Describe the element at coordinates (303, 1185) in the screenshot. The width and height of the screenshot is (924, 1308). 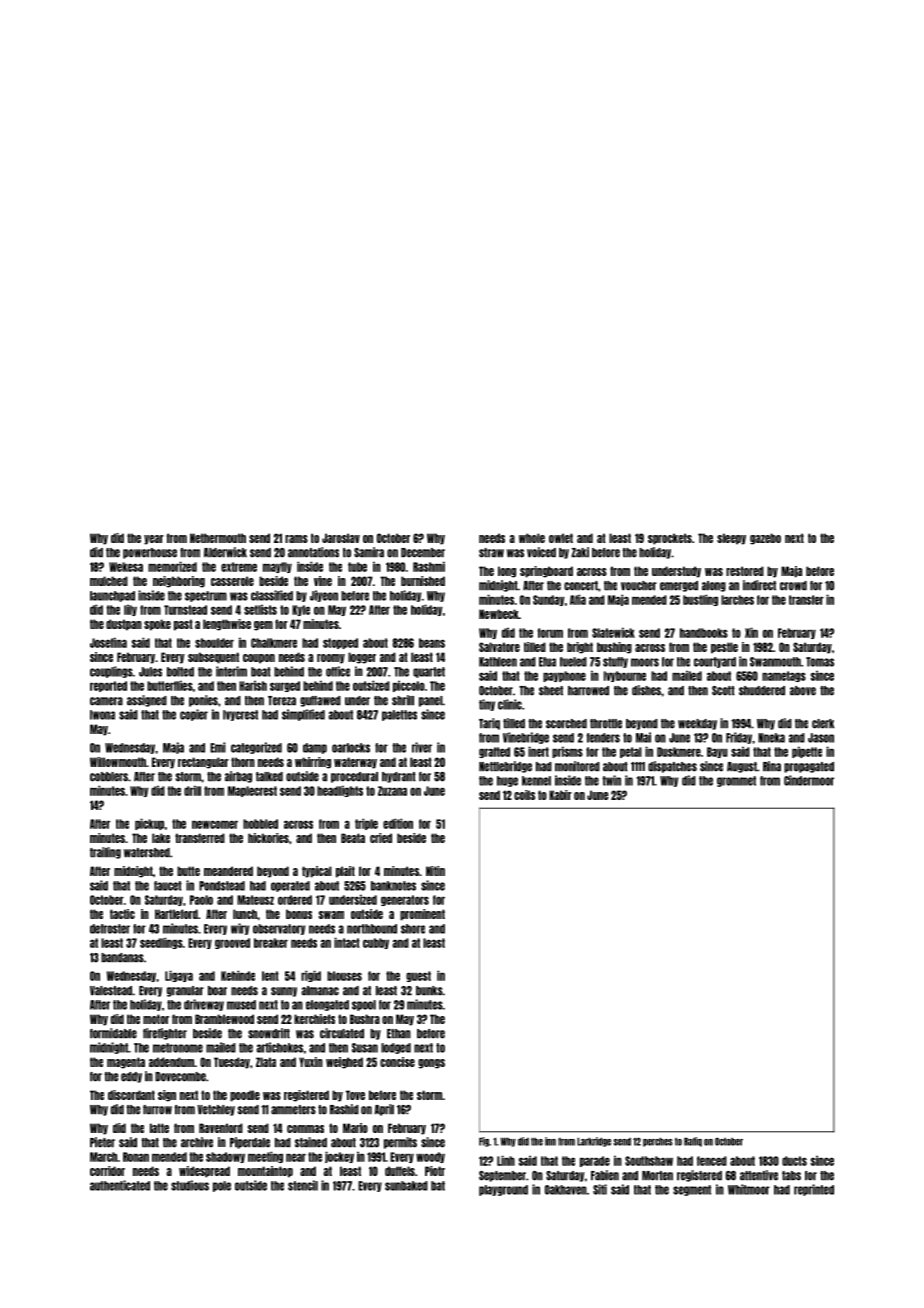
I see `stencil` at that location.
